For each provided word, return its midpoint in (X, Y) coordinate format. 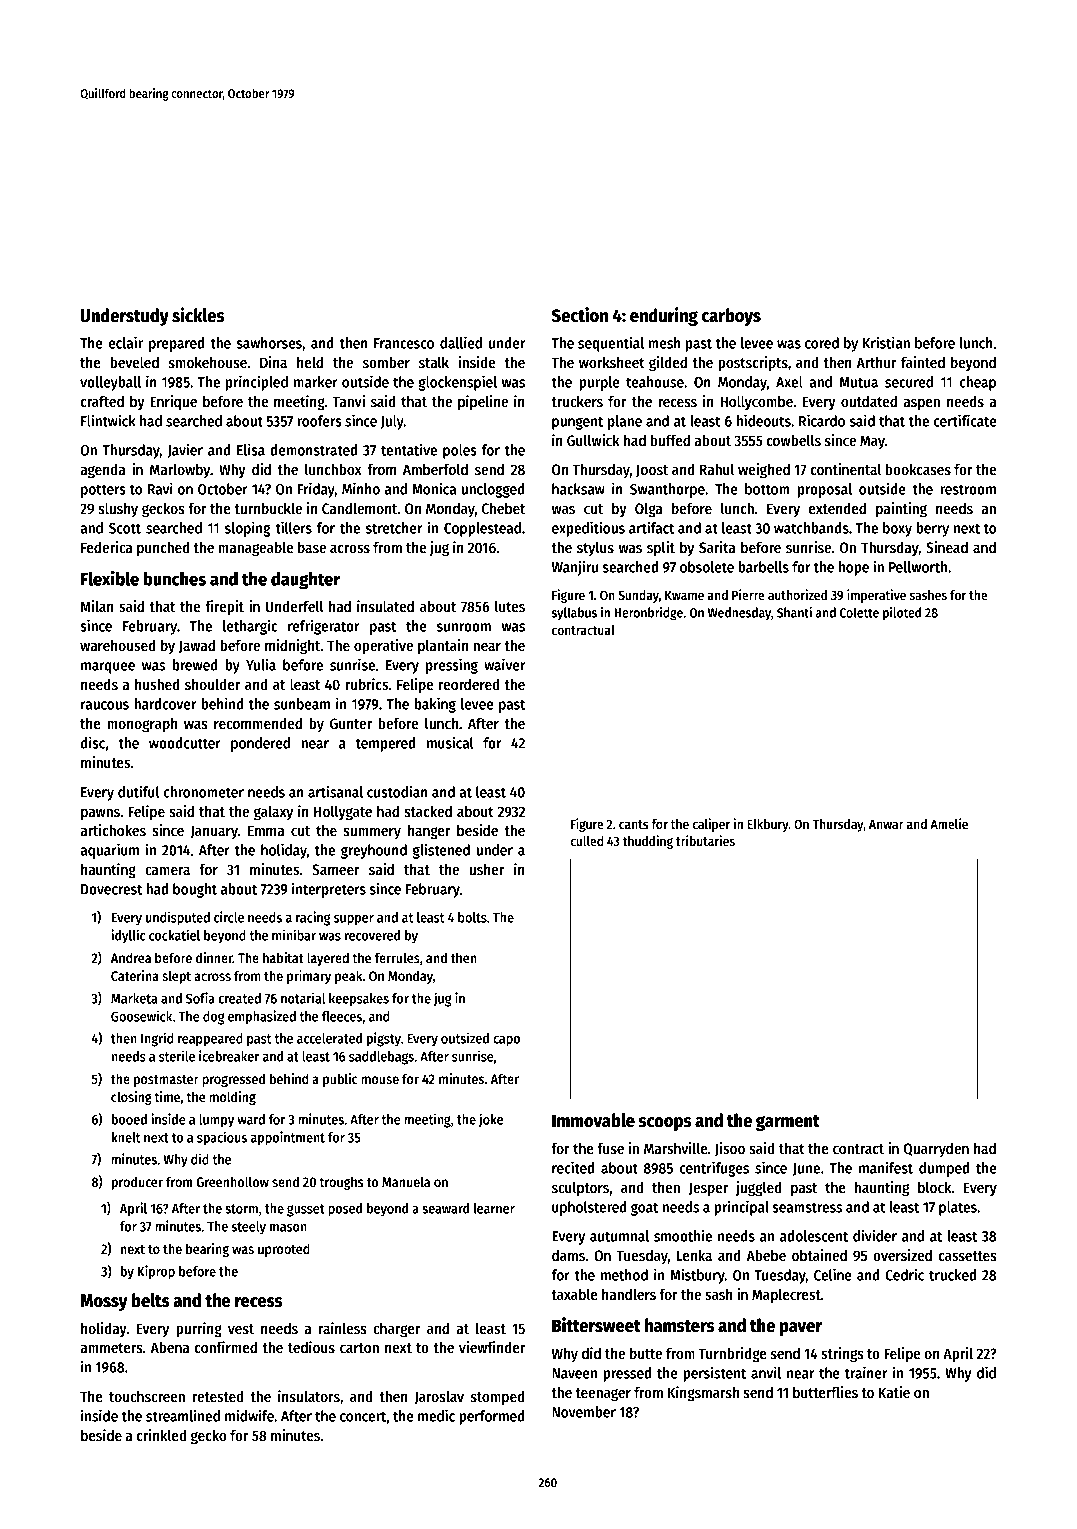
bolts (472, 917)
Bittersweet (596, 1325)
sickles (198, 315)
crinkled (161, 1435)
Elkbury (768, 825)
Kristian (886, 342)
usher (486, 869)
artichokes (113, 830)
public (340, 1080)
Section (579, 315)
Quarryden (936, 1149)
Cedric (905, 1274)
